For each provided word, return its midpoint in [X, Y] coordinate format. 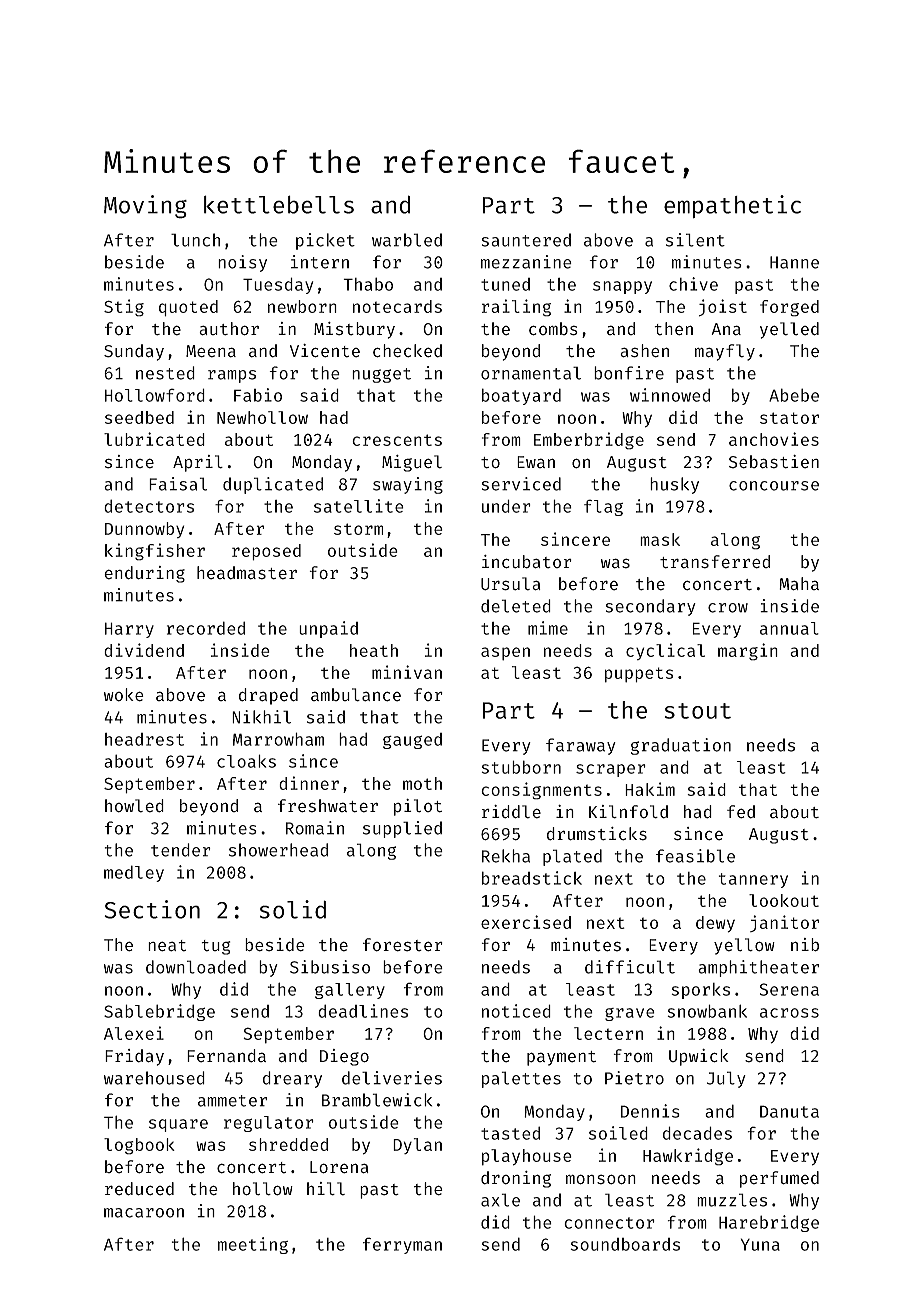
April [198, 463]
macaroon [144, 1213]
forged [789, 308]
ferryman [402, 1245]
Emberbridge [589, 441]
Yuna [760, 1244]
